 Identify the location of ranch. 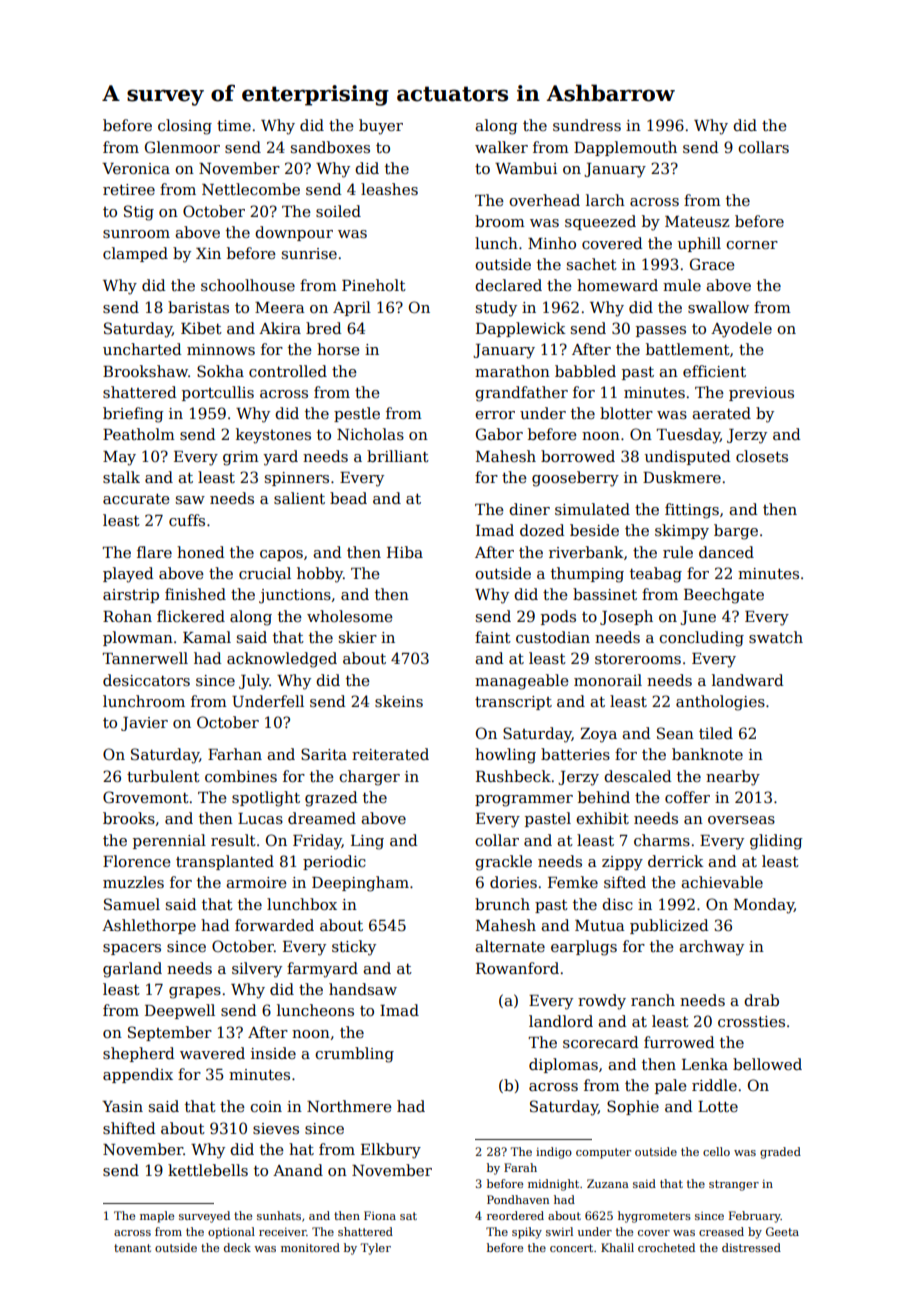
(653, 1000).
